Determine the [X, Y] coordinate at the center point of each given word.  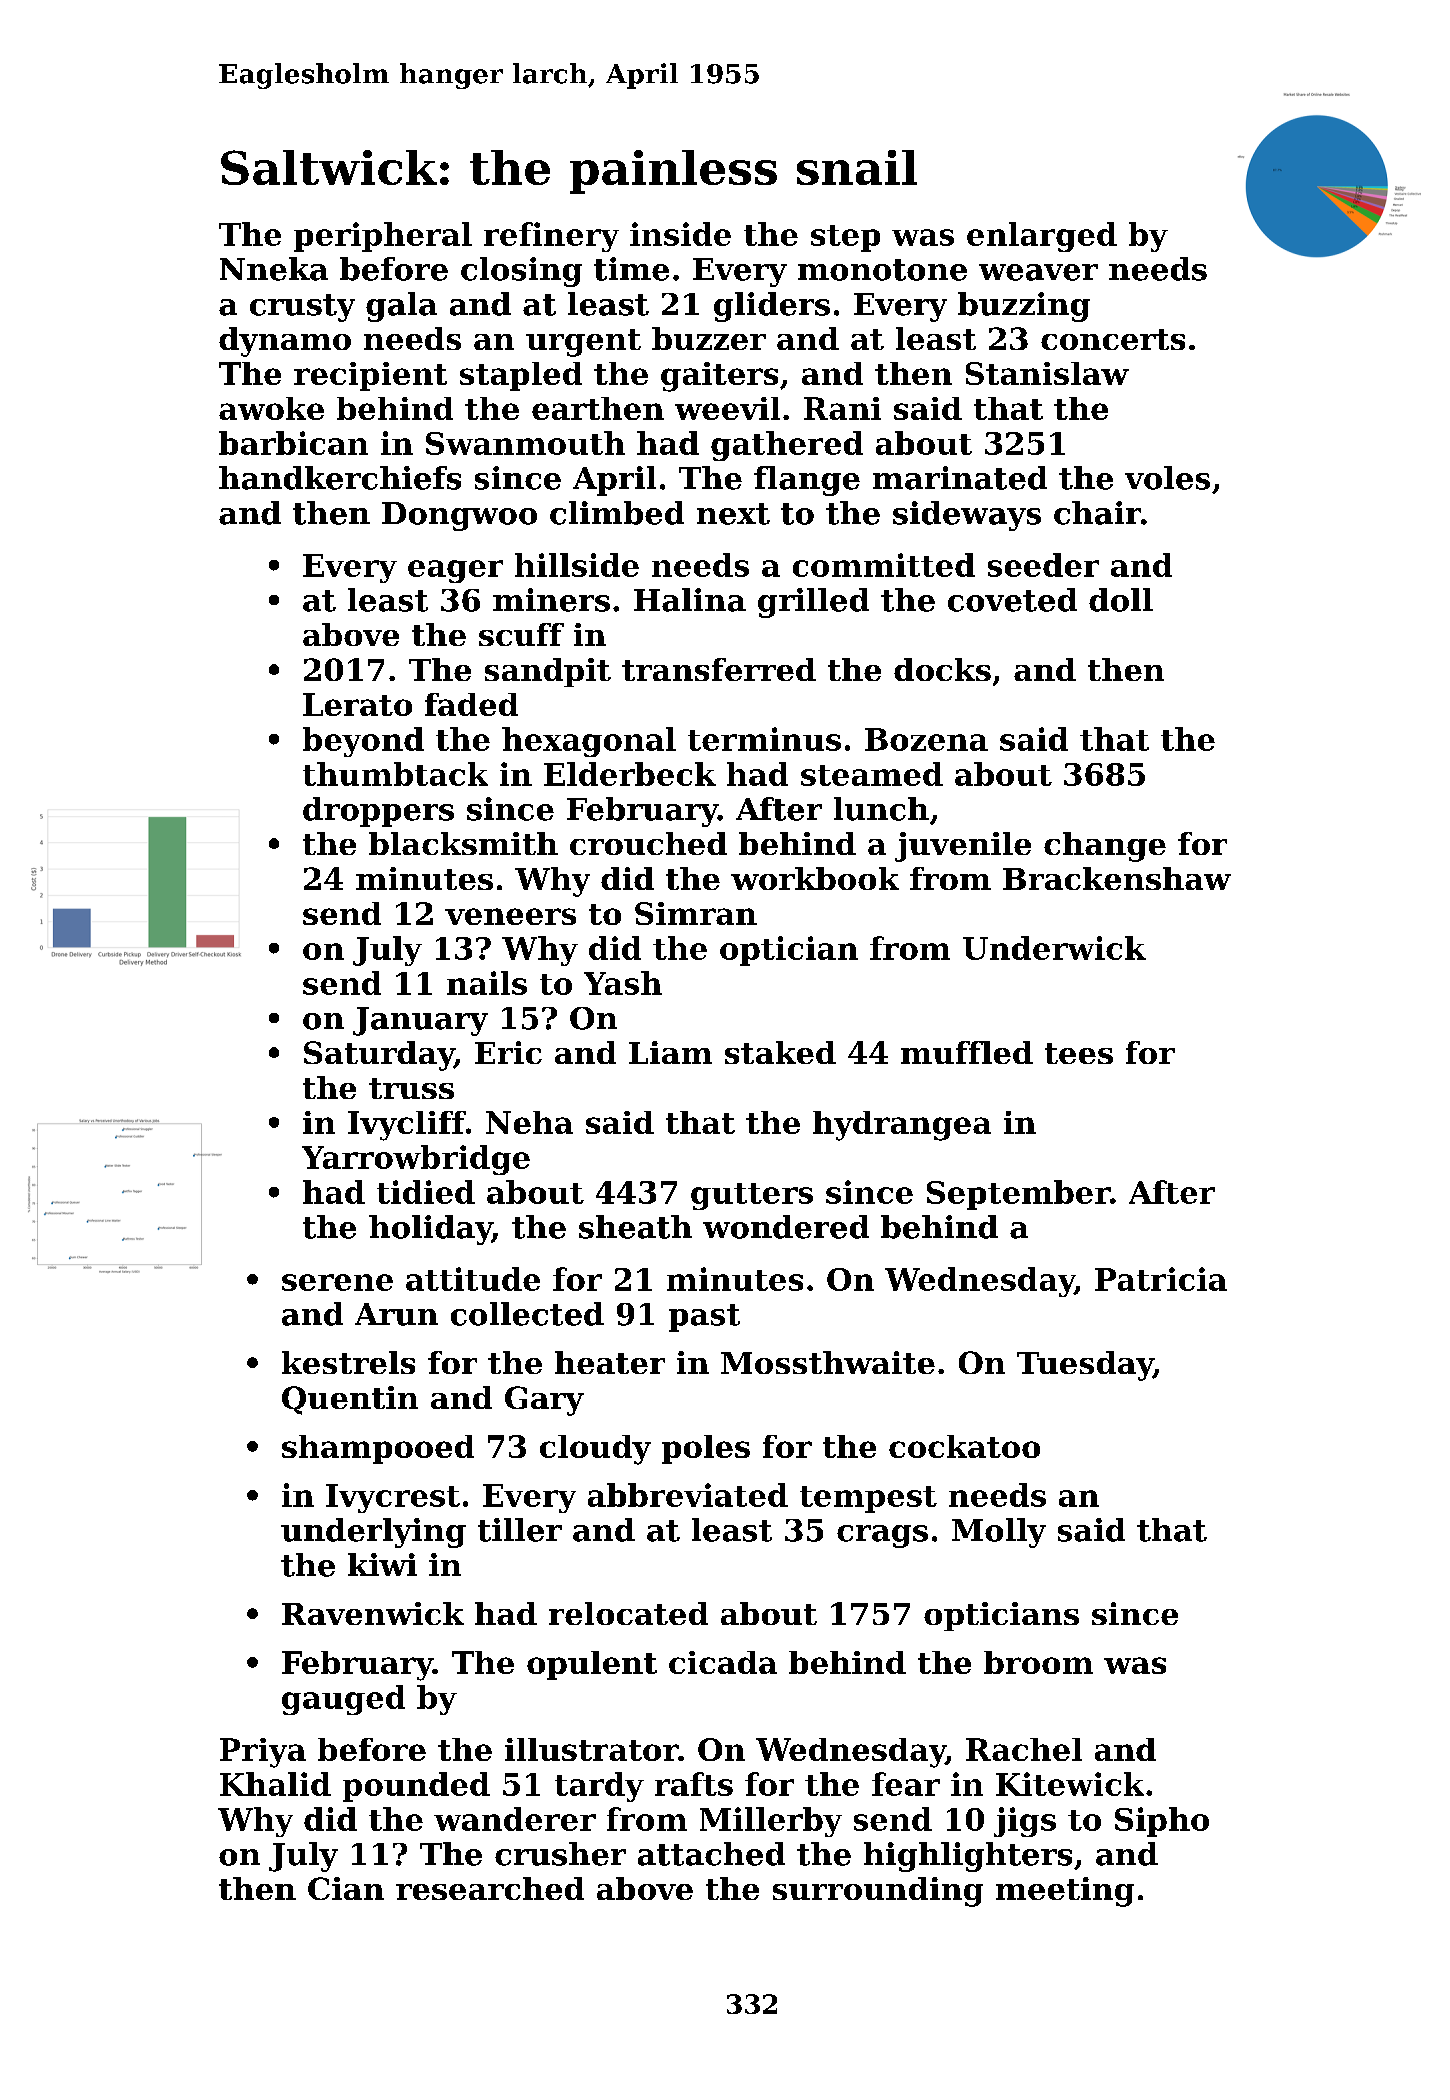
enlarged [1042, 237]
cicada [723, 1662]
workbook [815, 878]
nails [487, 983]
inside [680, 234]
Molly [999, 1533]
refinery [551, 237]
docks [942, 669]
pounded [416, 1787]
